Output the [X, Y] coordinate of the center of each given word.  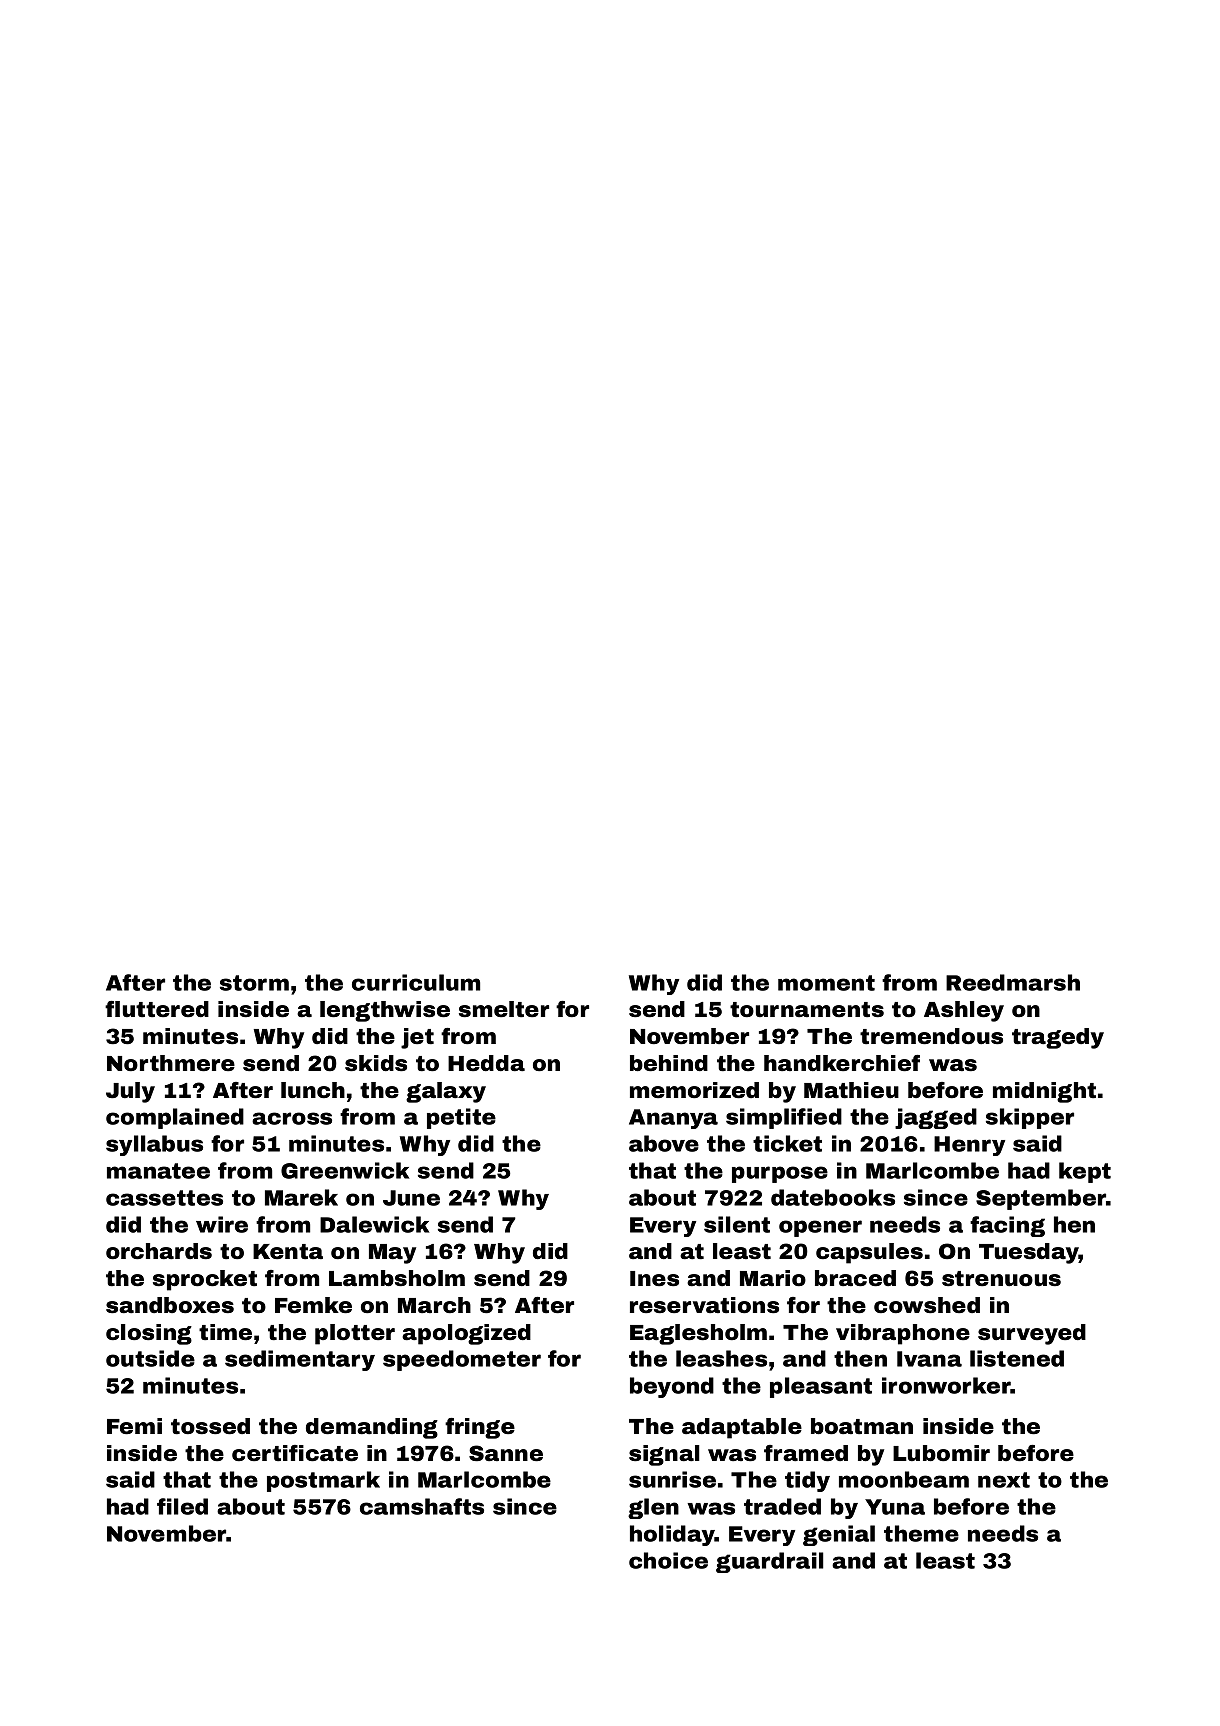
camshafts [422, 1506]
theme [921, 1533]
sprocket [205, 1280]
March [434, 1305]
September [1041, 1199]
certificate [295, 1453]
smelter [504, 1009]
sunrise [672, 1479]
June [411, 1198]
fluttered [157, 1009]
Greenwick [345, 1170]
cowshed [927, 1305]
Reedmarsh [1013, 982]
